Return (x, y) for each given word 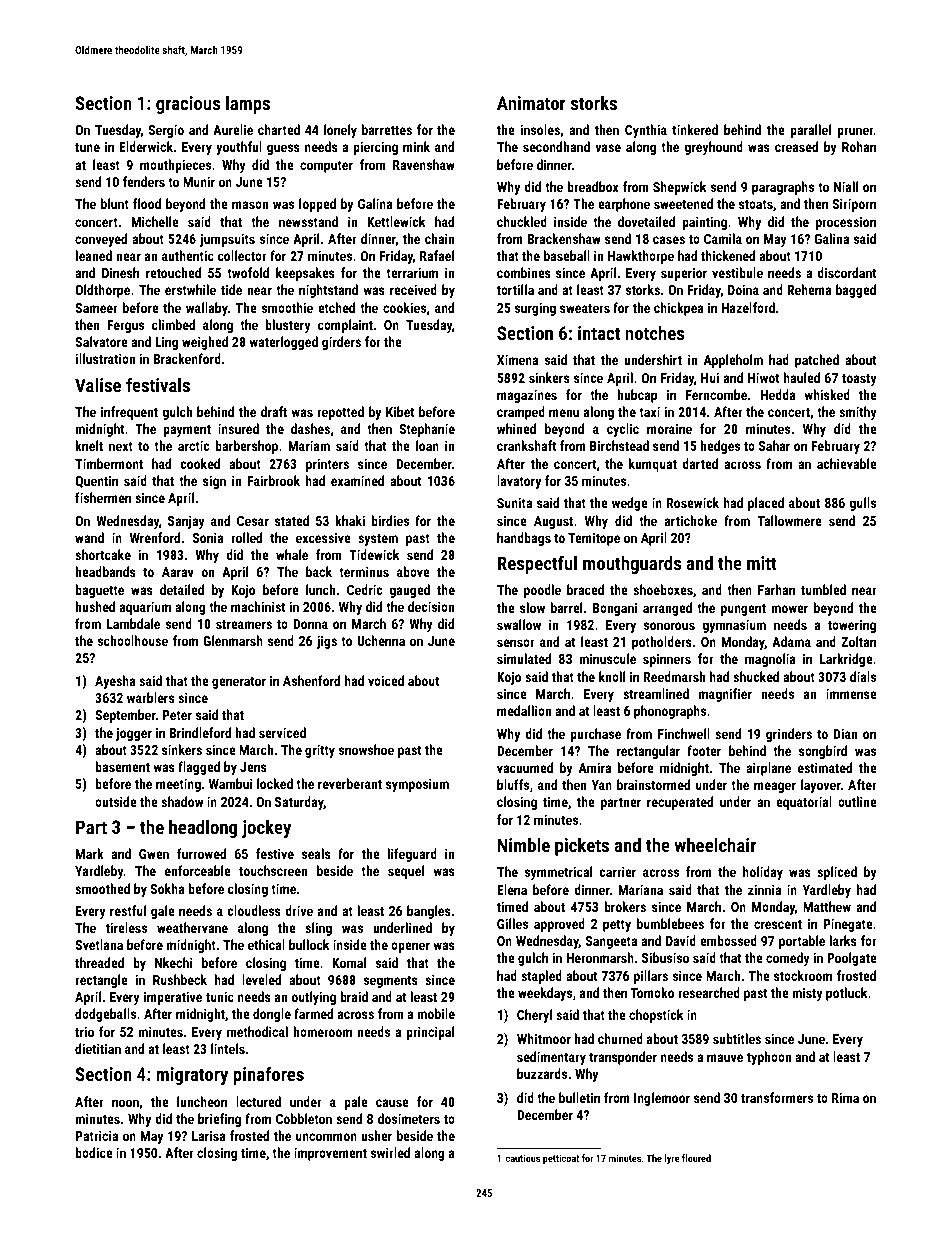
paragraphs (783, 188)
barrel (566, 607)
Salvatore (101, 341)
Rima (845, 1097)
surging (535, 309)
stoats (756, 204)
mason (250, 205)
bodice (94, 1152)
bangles (429, 912)
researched (709, 992)
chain (439, 238)
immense (851, 693)
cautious (523, 1158)
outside (116, 801)
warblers (151, 697)
